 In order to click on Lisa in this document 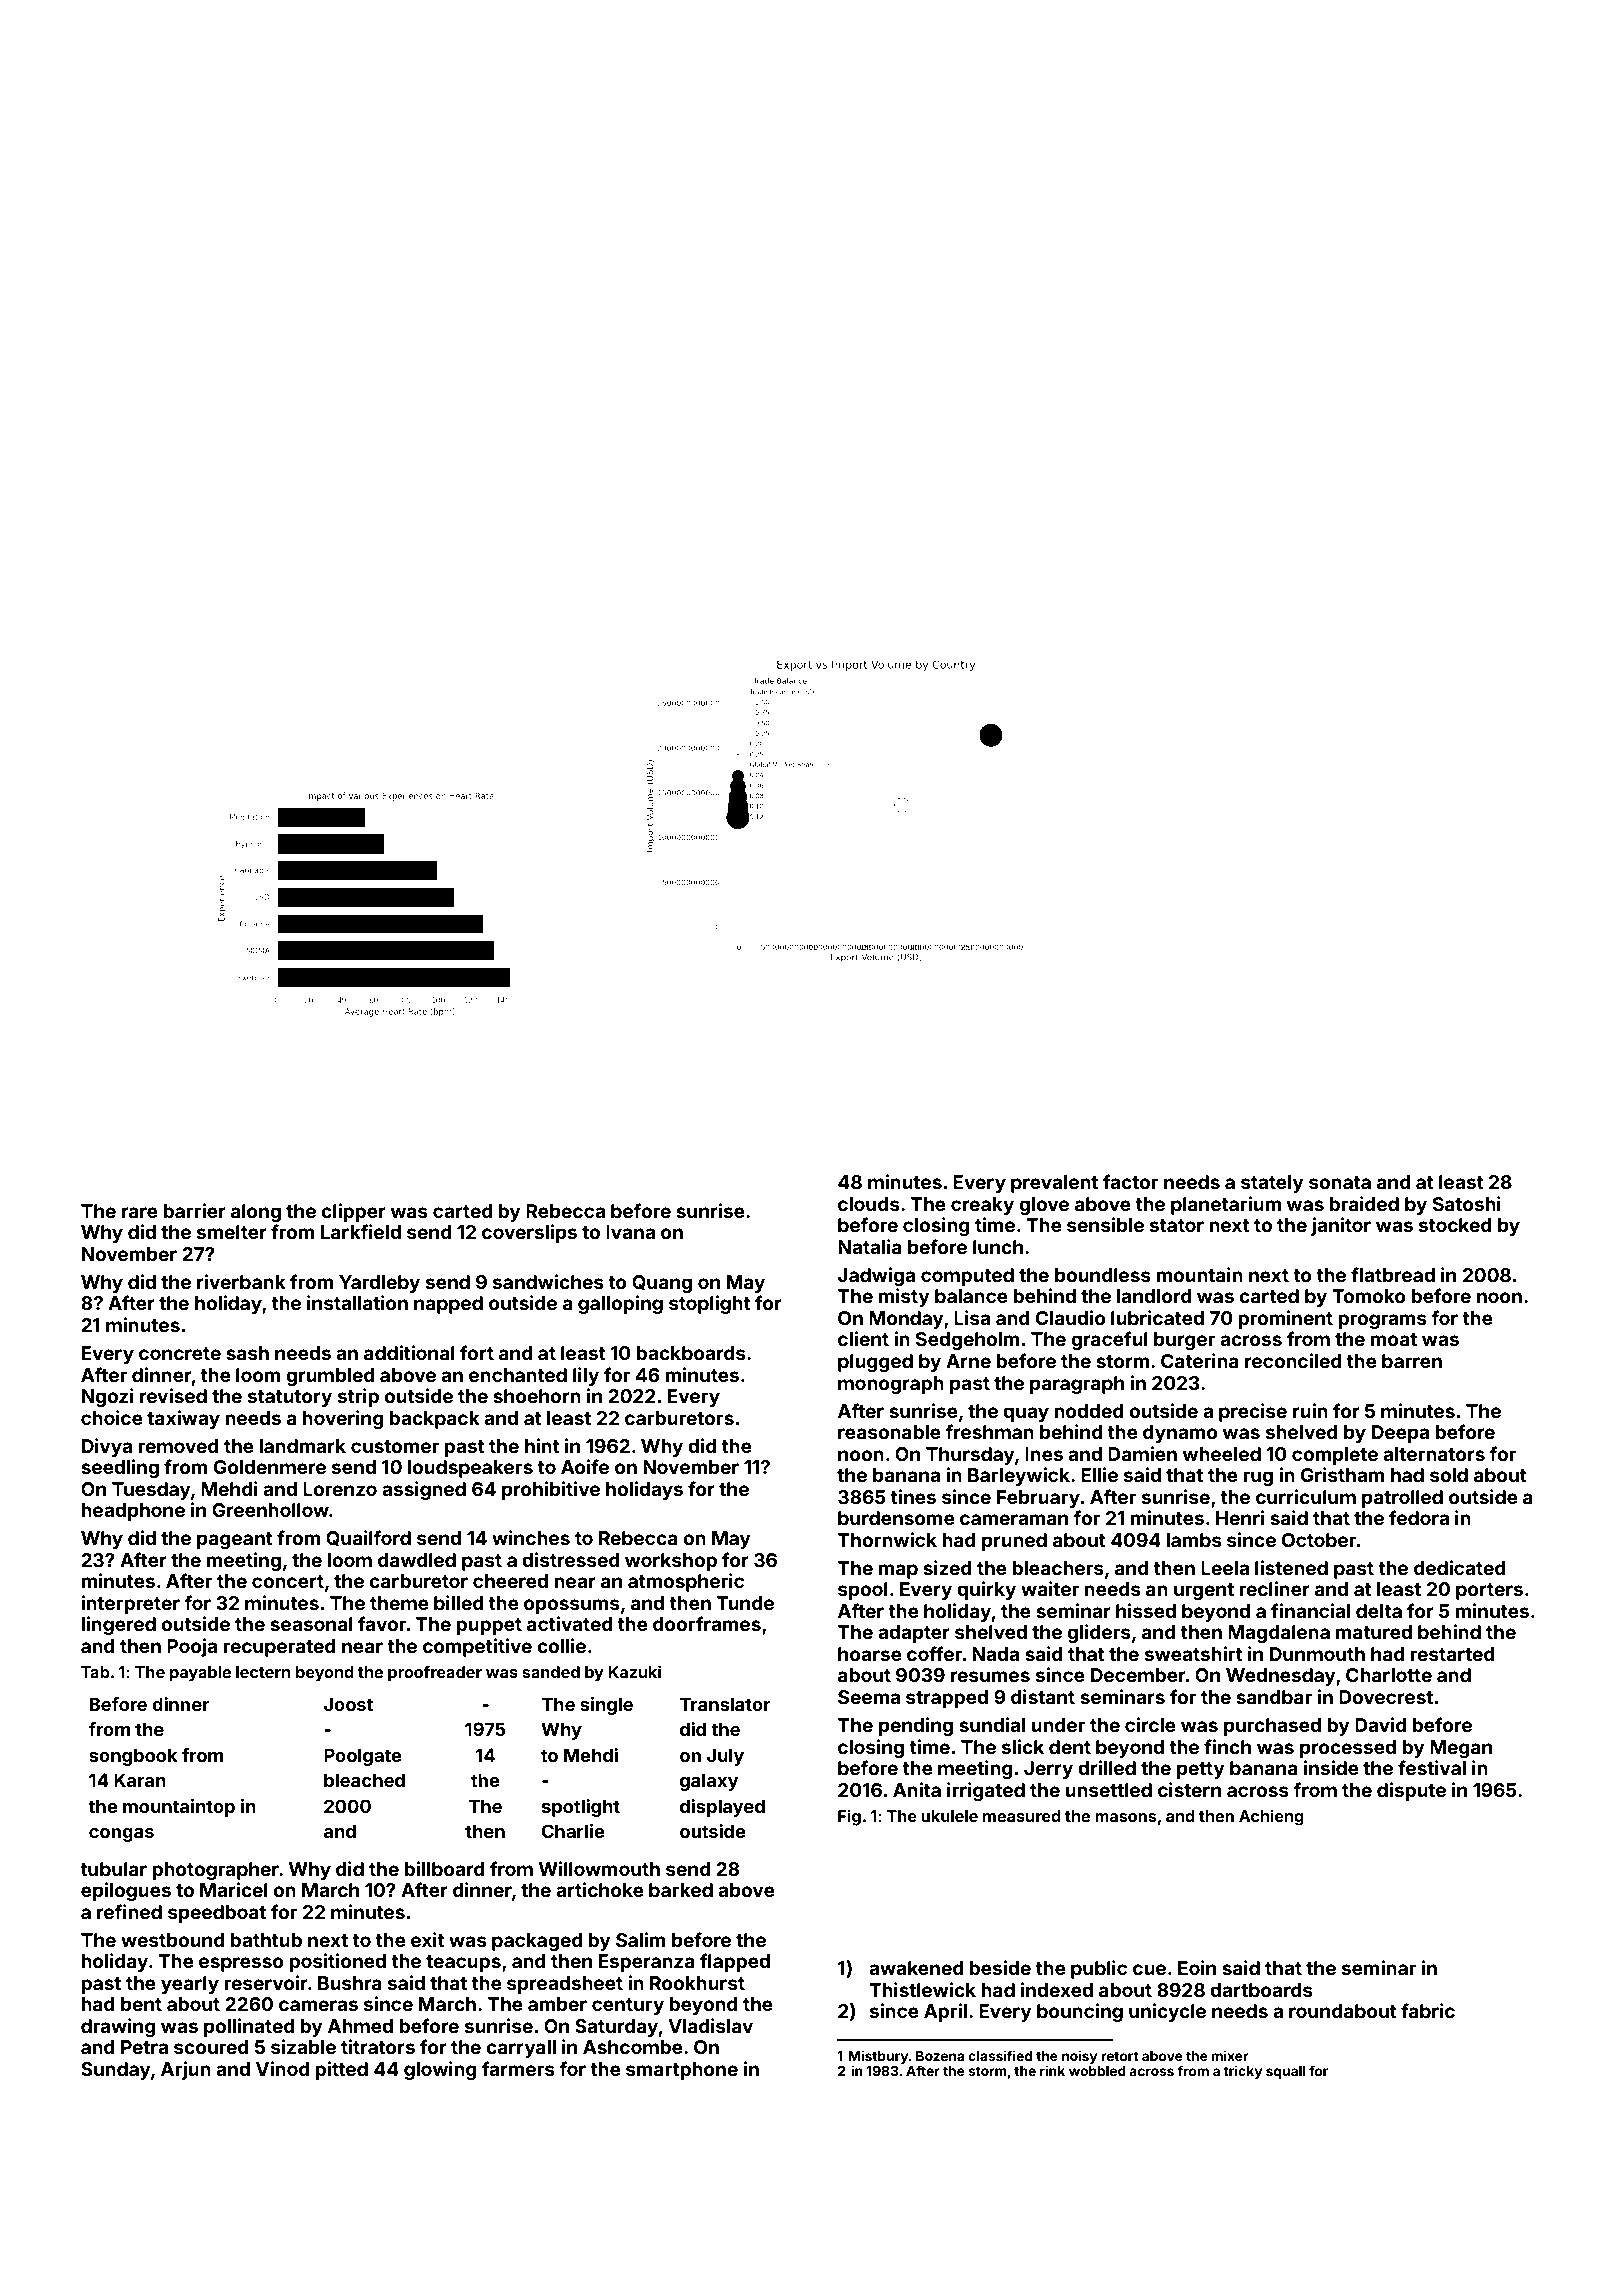, I will do `click(972, 1317)`.
